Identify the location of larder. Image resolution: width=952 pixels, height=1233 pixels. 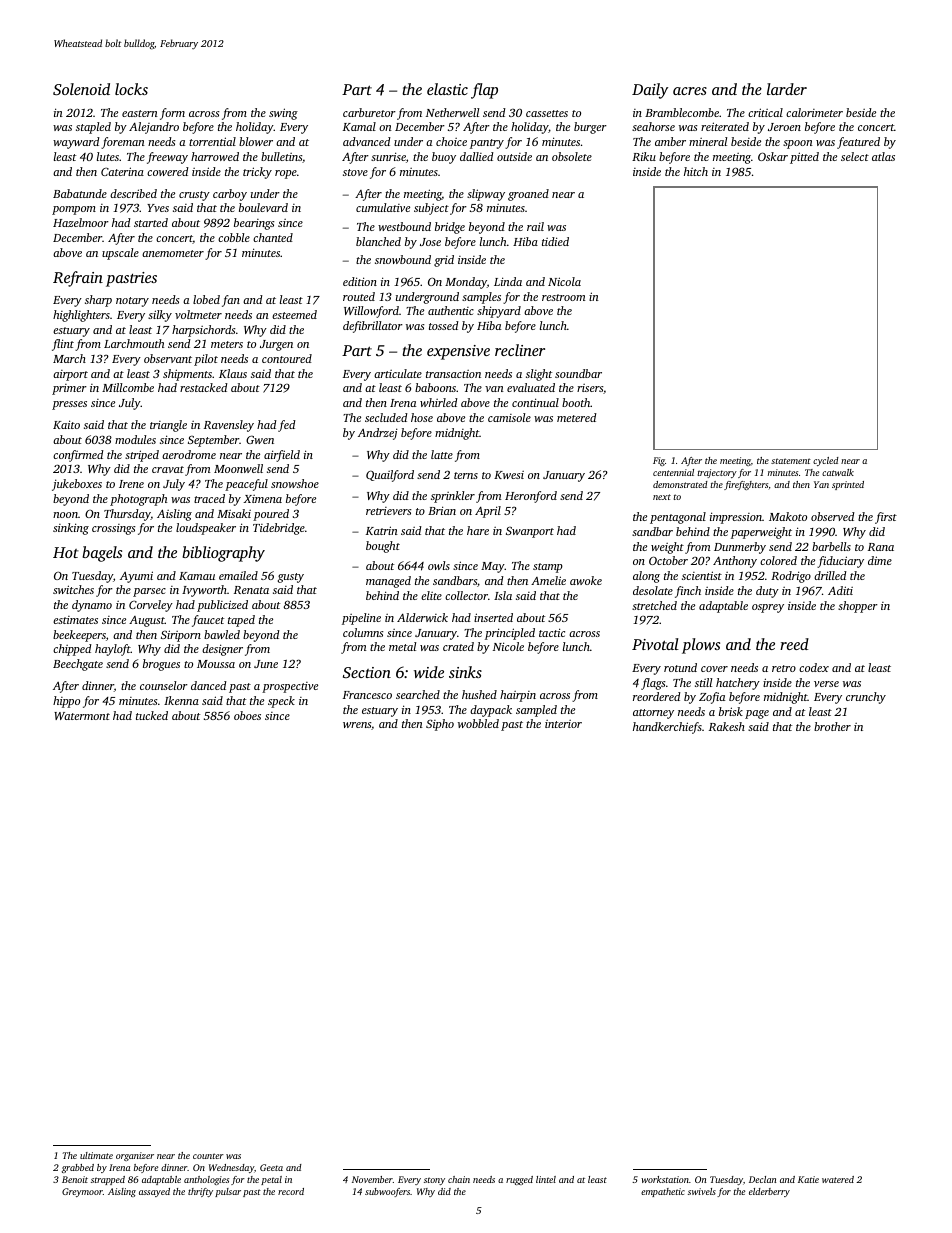
(787, 89).
